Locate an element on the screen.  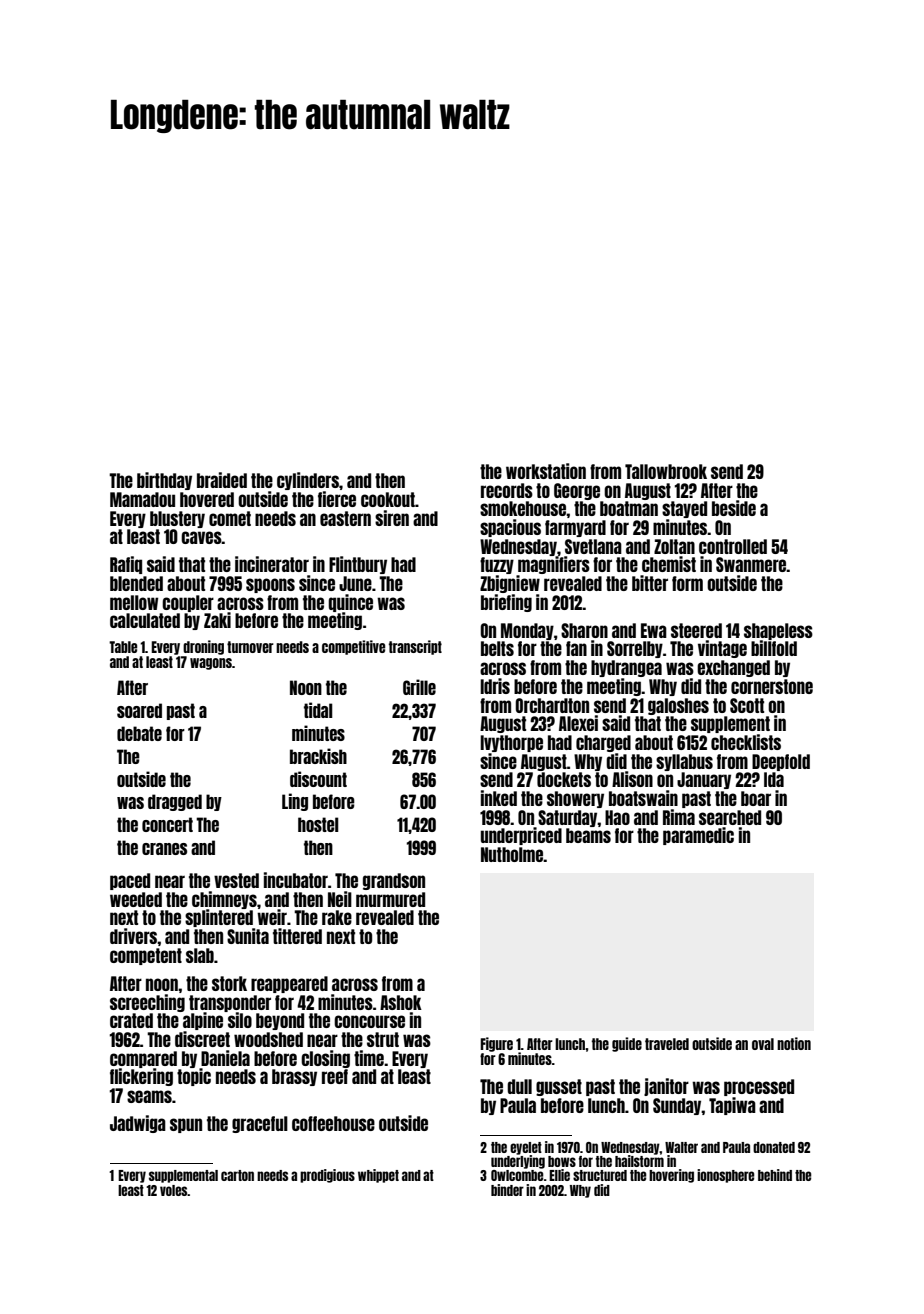
Swanmere is located at coordinates (751, 564).
